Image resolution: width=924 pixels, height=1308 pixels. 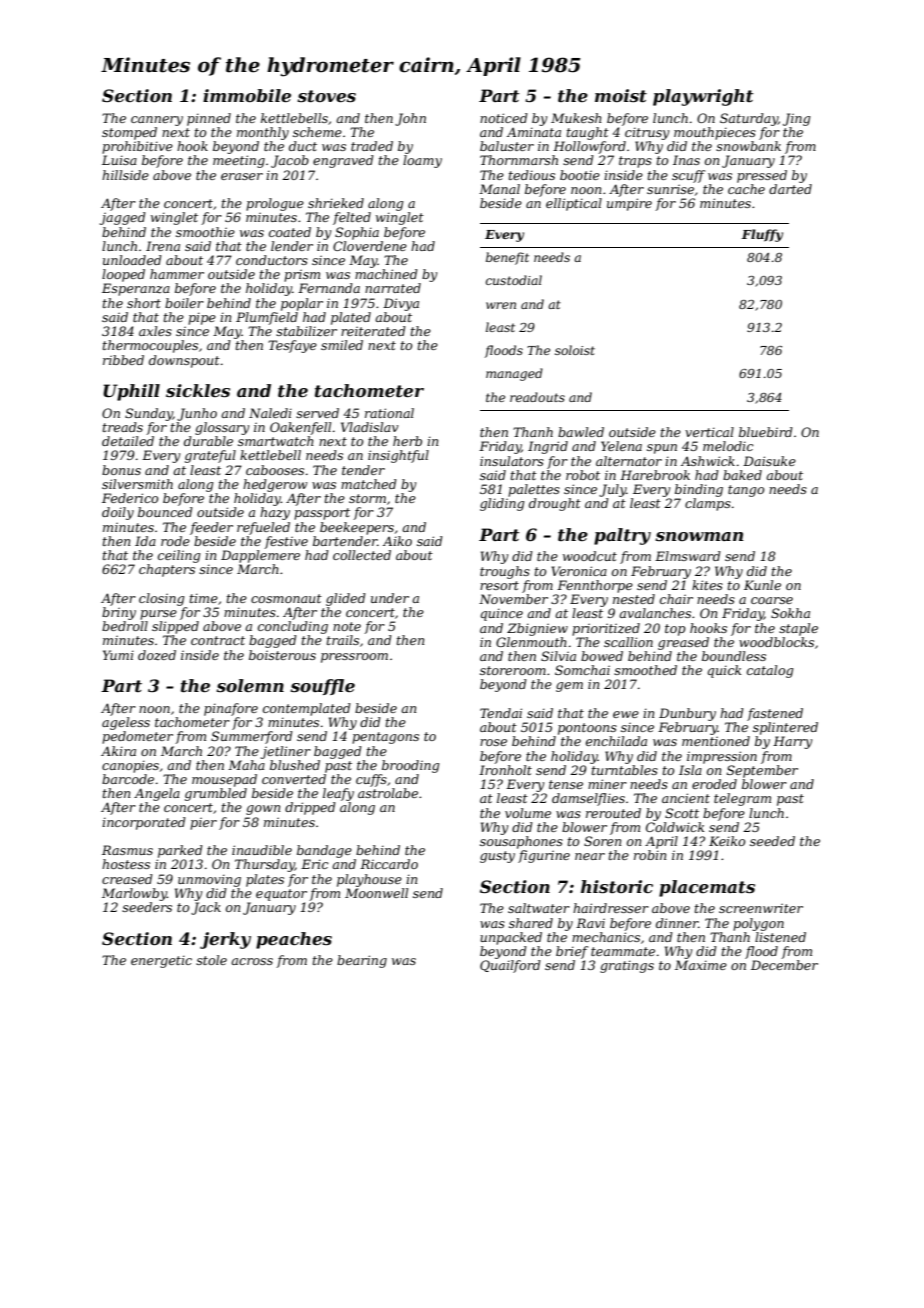 I want to click on pinafore, so click(x=231, y=709).
